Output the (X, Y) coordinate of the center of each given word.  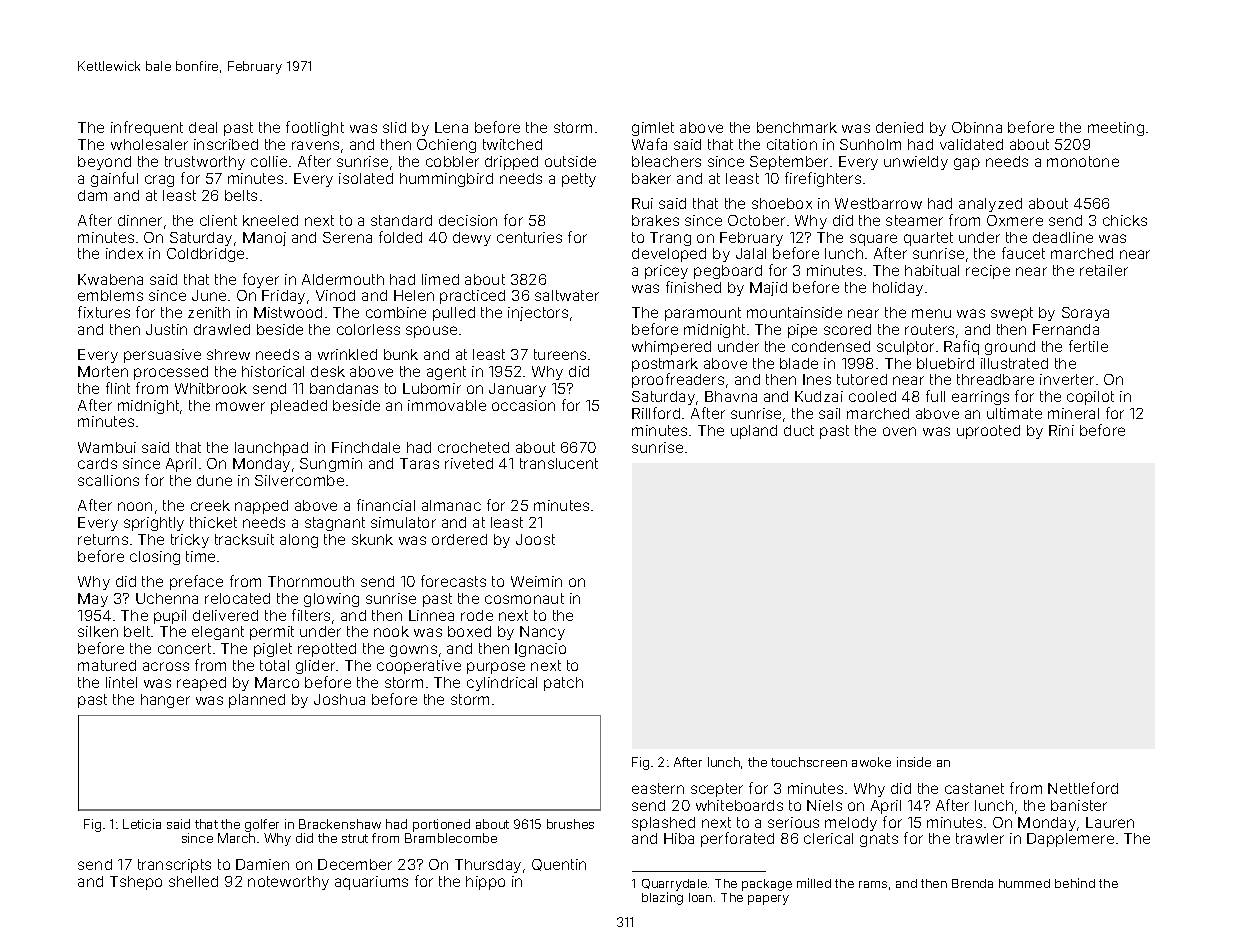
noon (135, 506)
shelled (193, 881)
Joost (535, 539)
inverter (1067, 379)
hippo (485, 883)
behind (1075, 883)
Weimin (536, 581)
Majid (768, 289)
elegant (218, 633)
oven (899, 431)
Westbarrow (878, 203)
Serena (347, 237)
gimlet (653, 129)
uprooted (988, 432)
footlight (315, 128)
